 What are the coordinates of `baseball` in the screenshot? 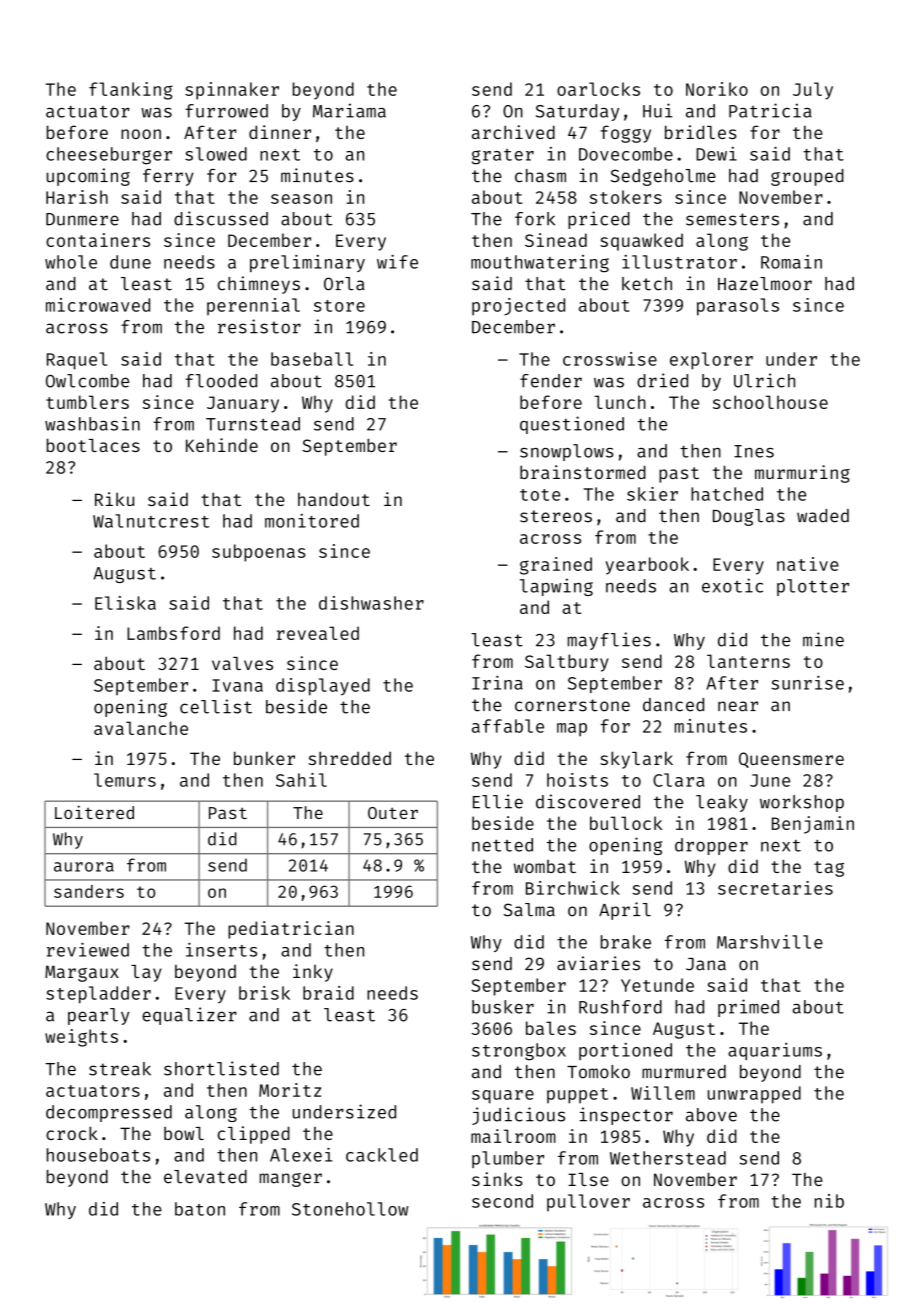 It's located at (312, 359).
